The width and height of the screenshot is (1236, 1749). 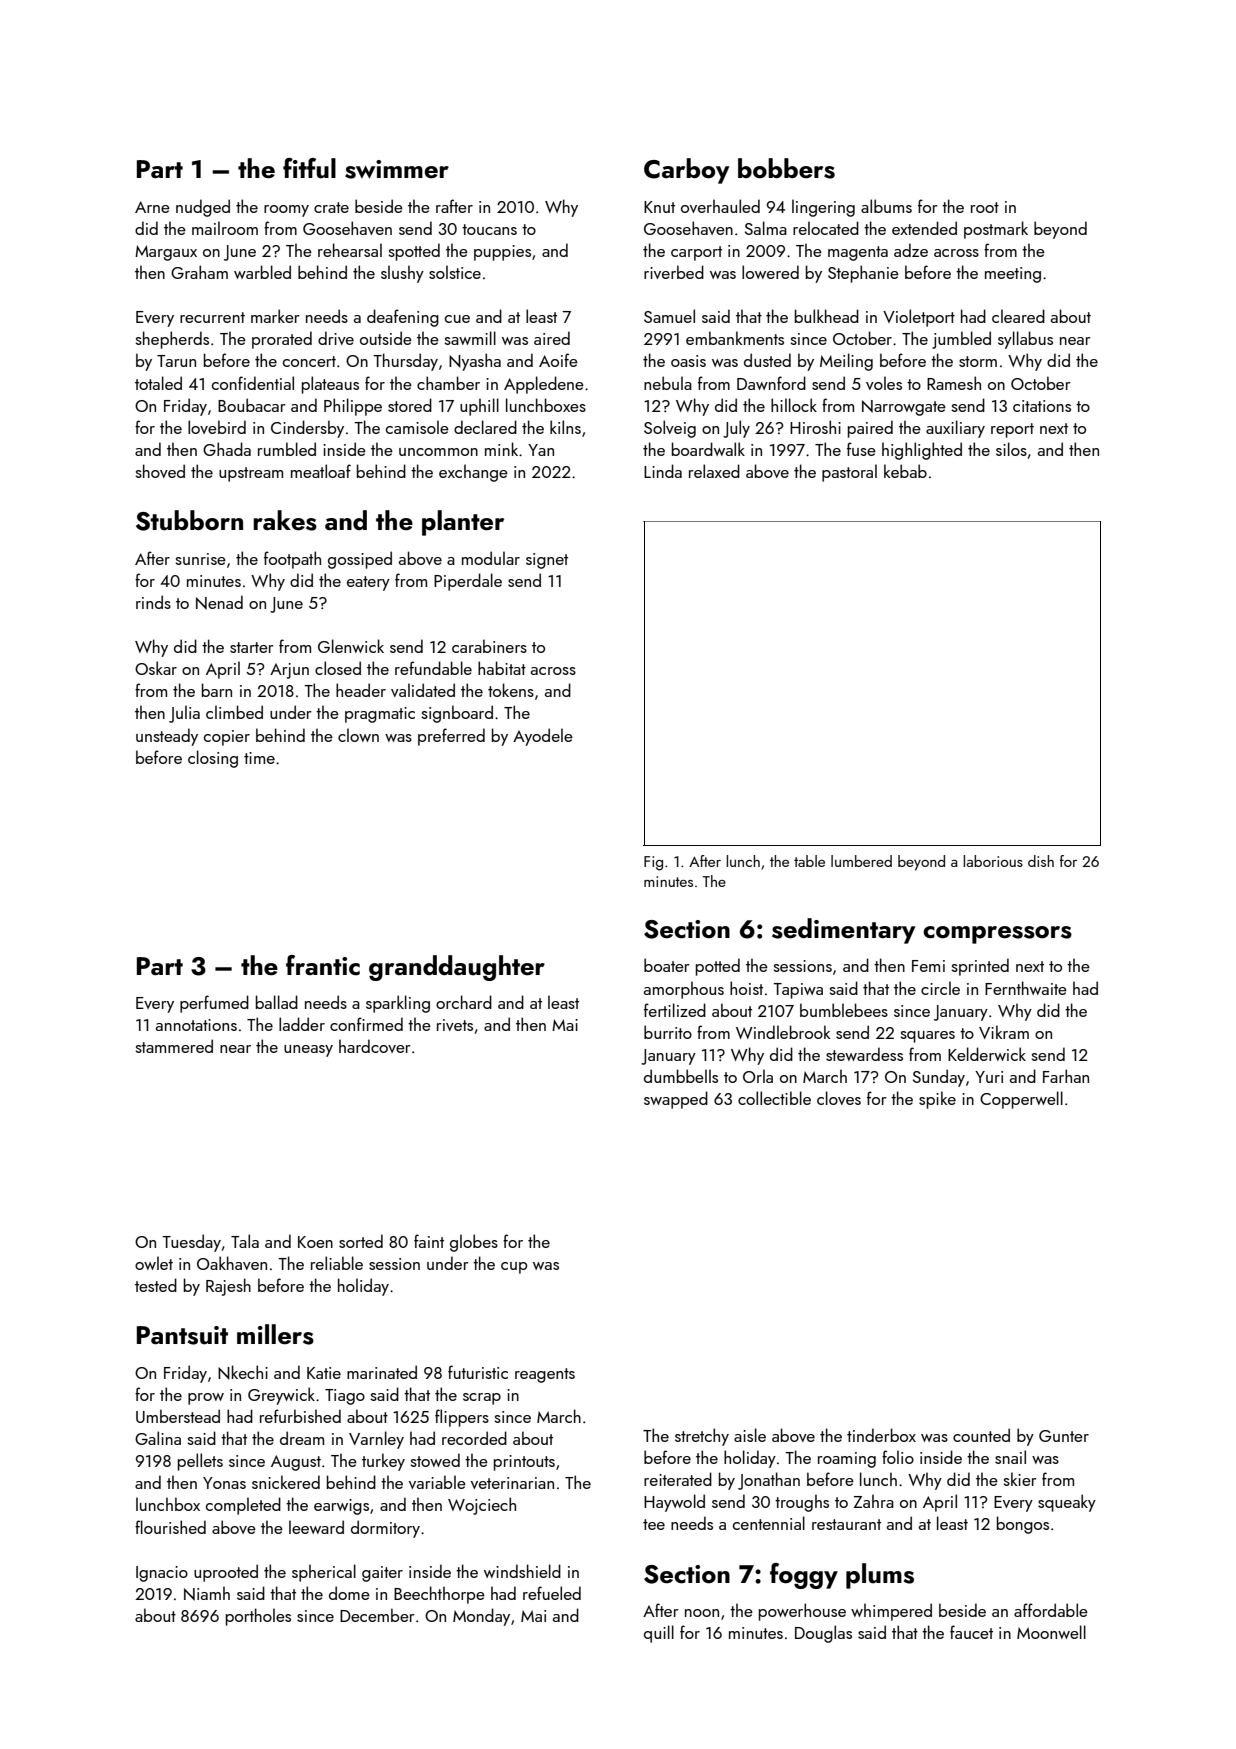 I want to click on Carboy, so click(x=686, y=171).
